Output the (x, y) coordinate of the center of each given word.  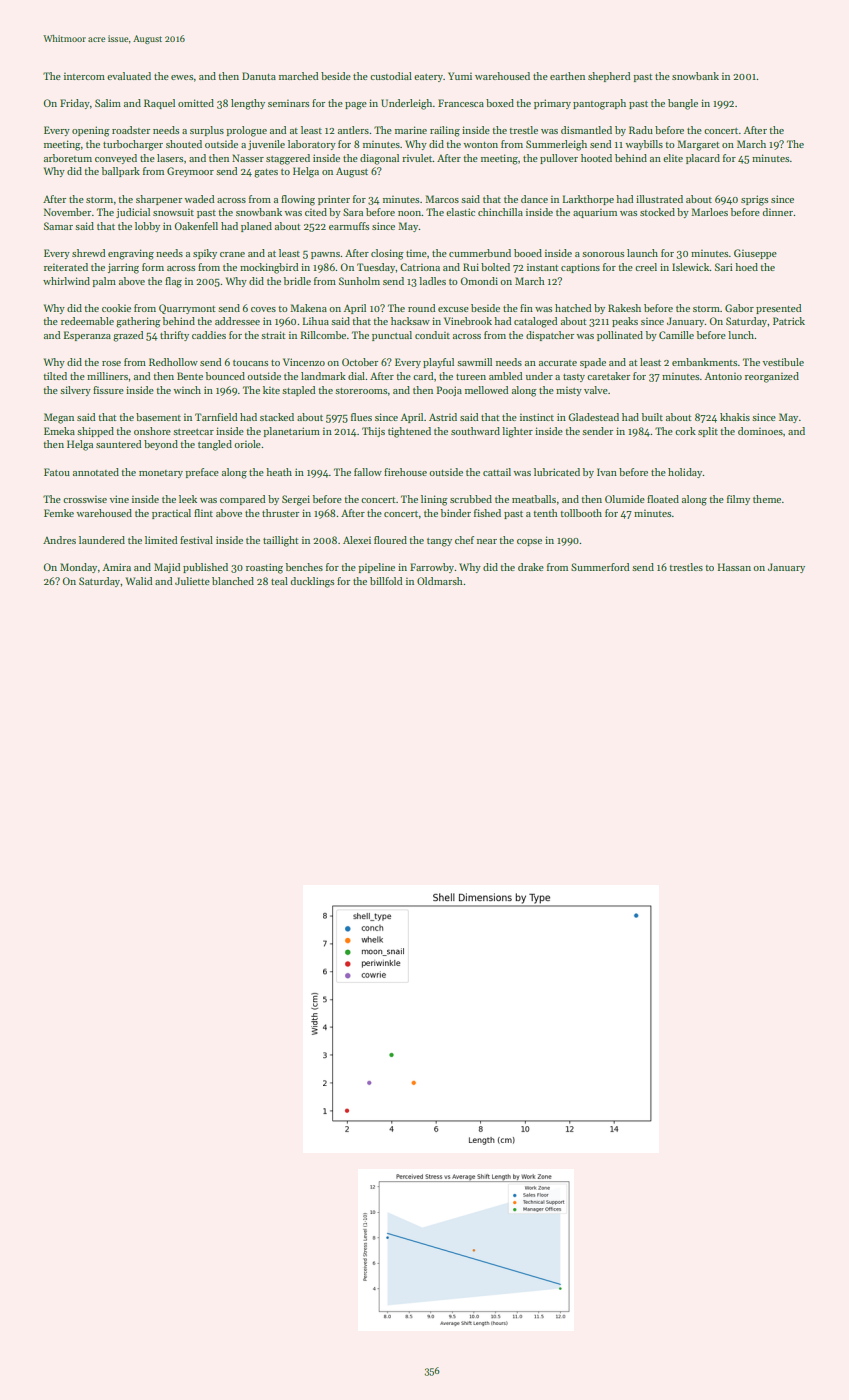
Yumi (460, 76)
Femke (59, 513)
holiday (685, 473)
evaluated (129, 76)
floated (663, 499)
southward (475, 431)
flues (361, 417)
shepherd (609, 77)
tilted (55, 376)
